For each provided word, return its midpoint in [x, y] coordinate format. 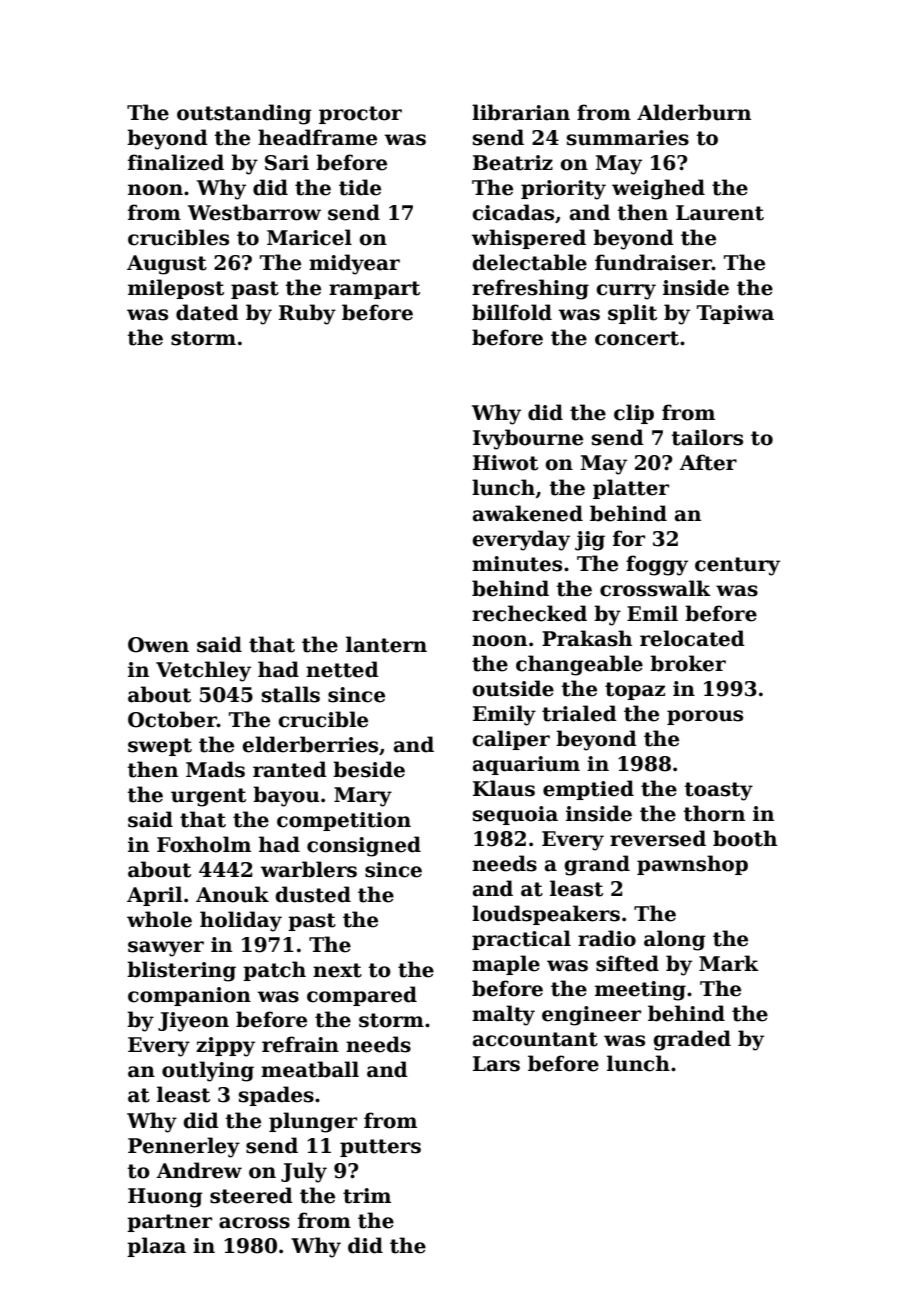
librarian [521, 112]
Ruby [307, 314]
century [737, 566]
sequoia [515, 815]
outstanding [244, 114]
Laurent [720, 213]
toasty [718, 791]
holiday [241, 921]
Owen [158, 645]
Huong [165, 1198]
